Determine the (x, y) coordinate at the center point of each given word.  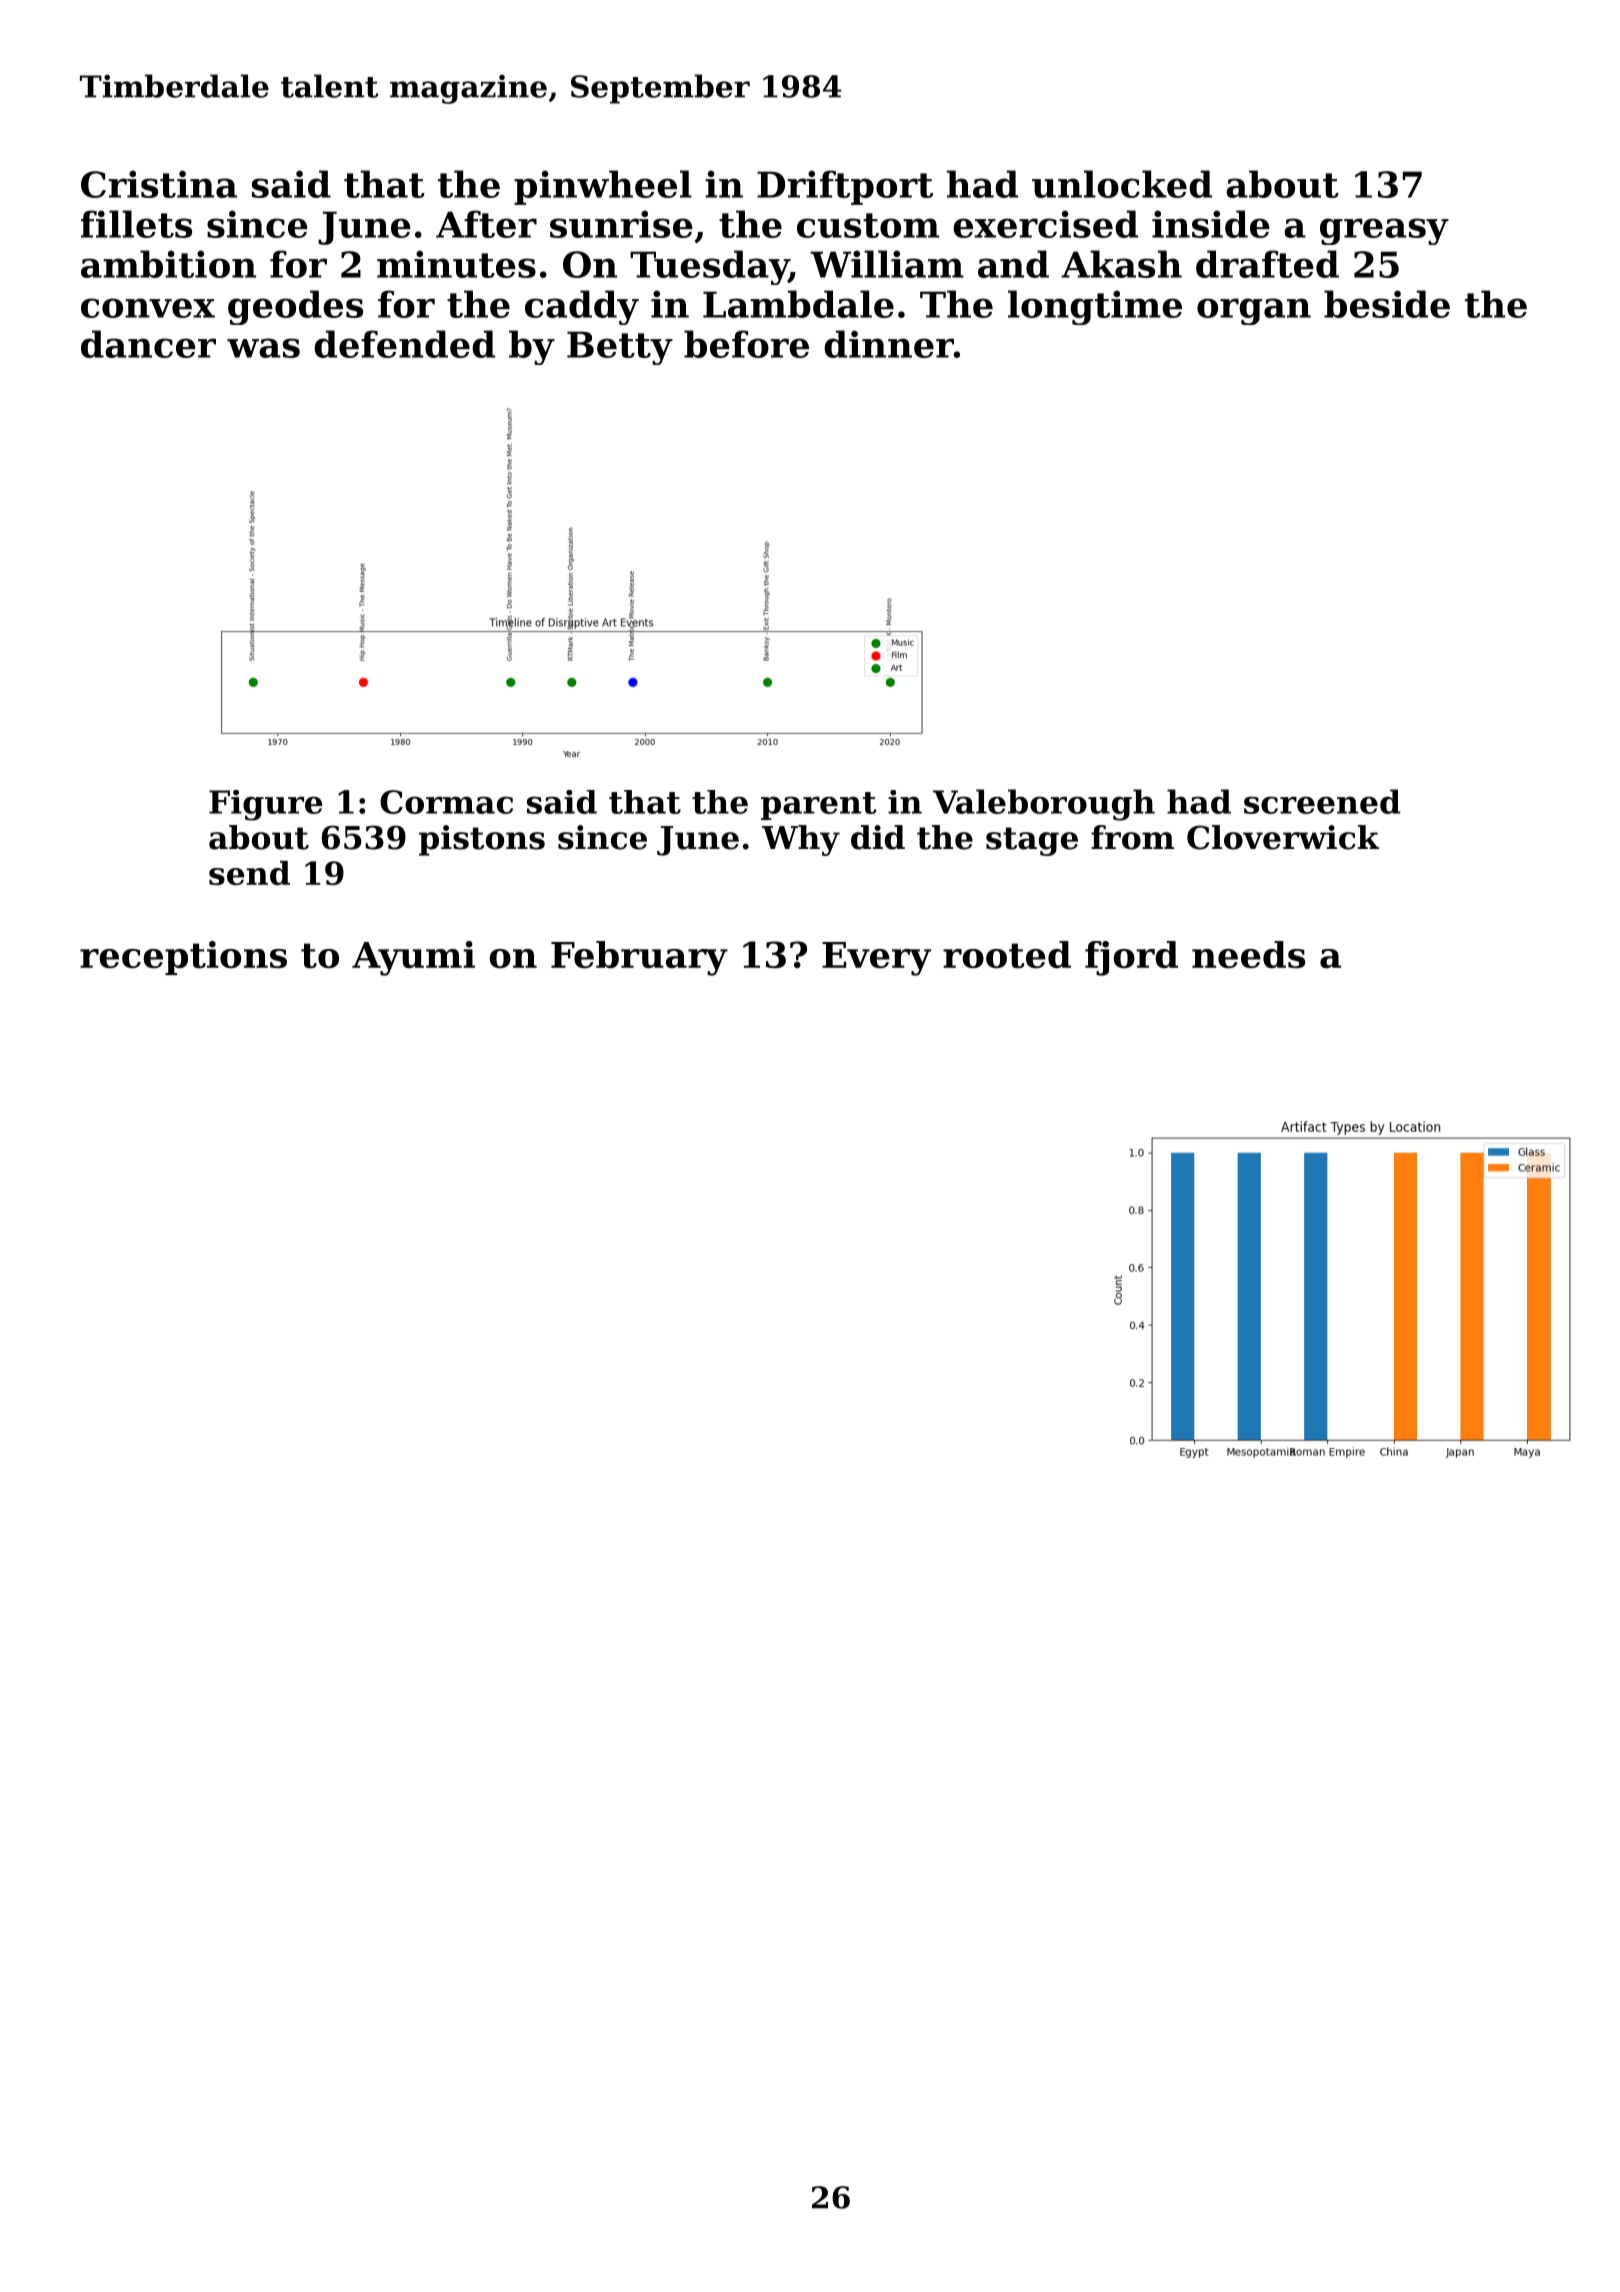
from (1132, 837)
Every (876, 959)
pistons (482, 840)
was (263, 348)
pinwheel (603, 187)
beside (1387, 304)
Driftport (845, 187)
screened (1322, 801)
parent (819, 806)
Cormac (446, 802)
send (249, 873)
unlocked (1122, 184)
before (746, 344)
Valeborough (1044, 805)
